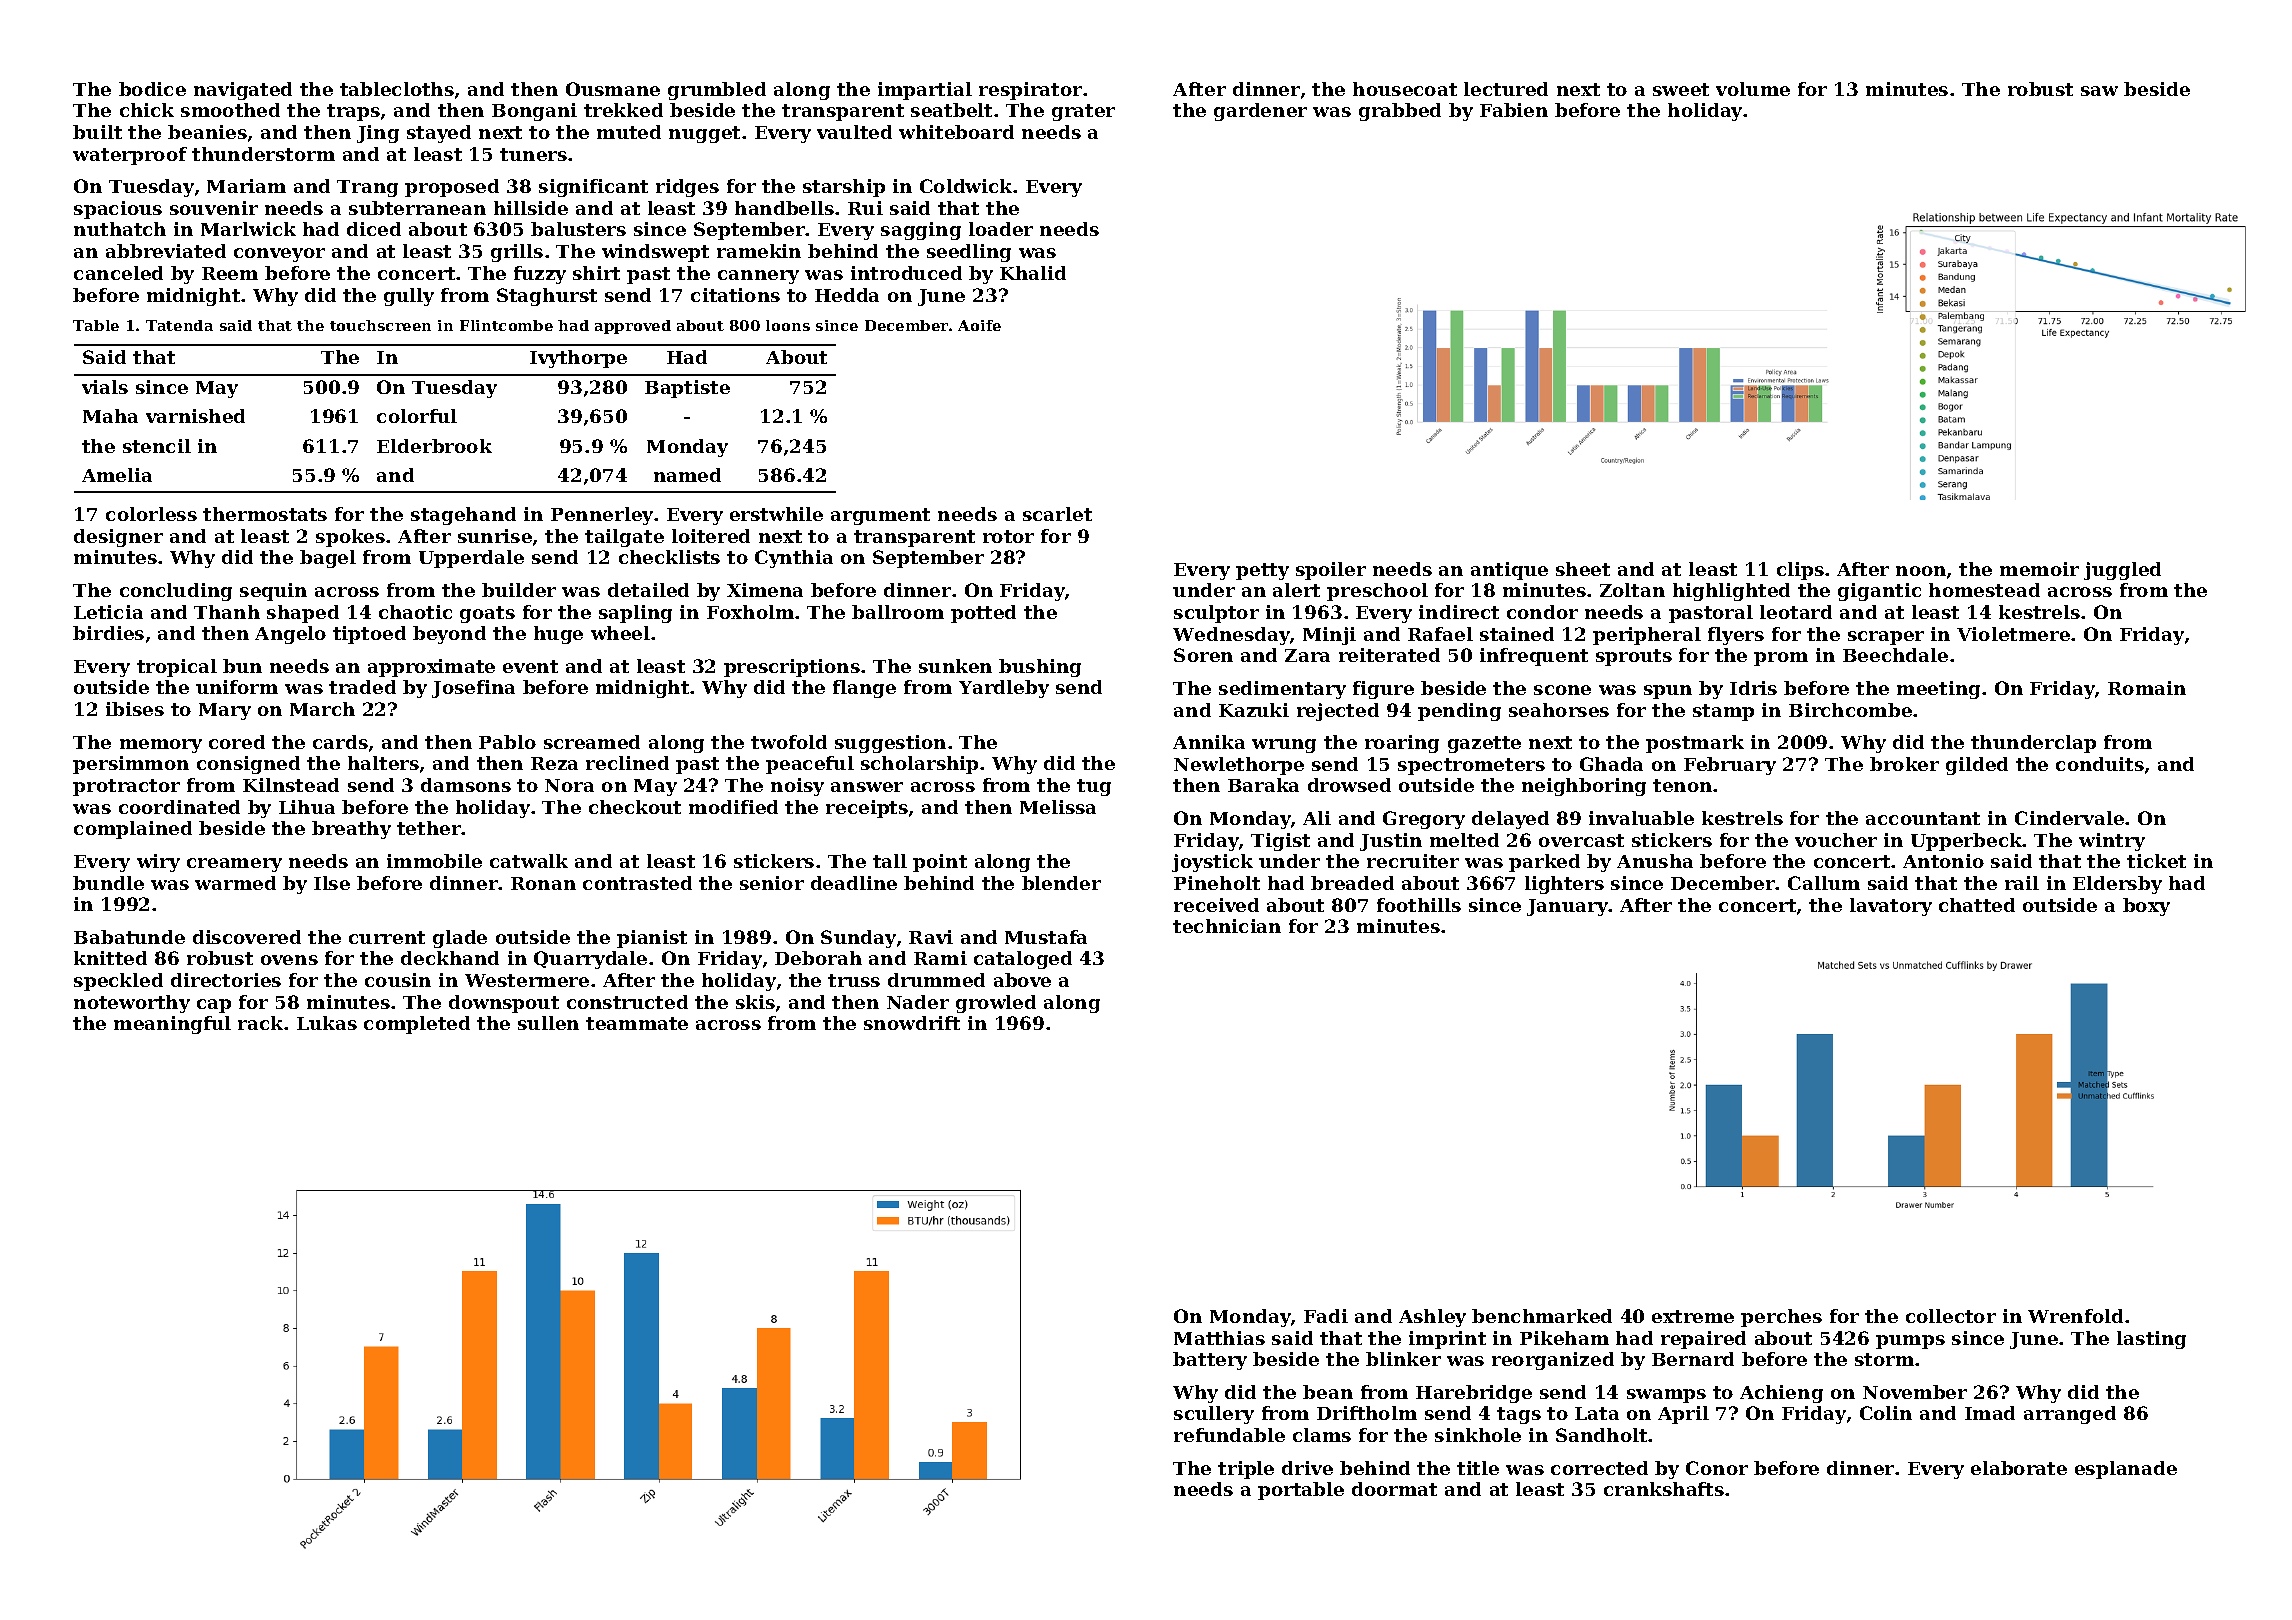 This screenshot has height=1620, width=2292. Describe the element at coordinates (2075, 1316) in the screenshot. I see `Wrenfold` at that location.
